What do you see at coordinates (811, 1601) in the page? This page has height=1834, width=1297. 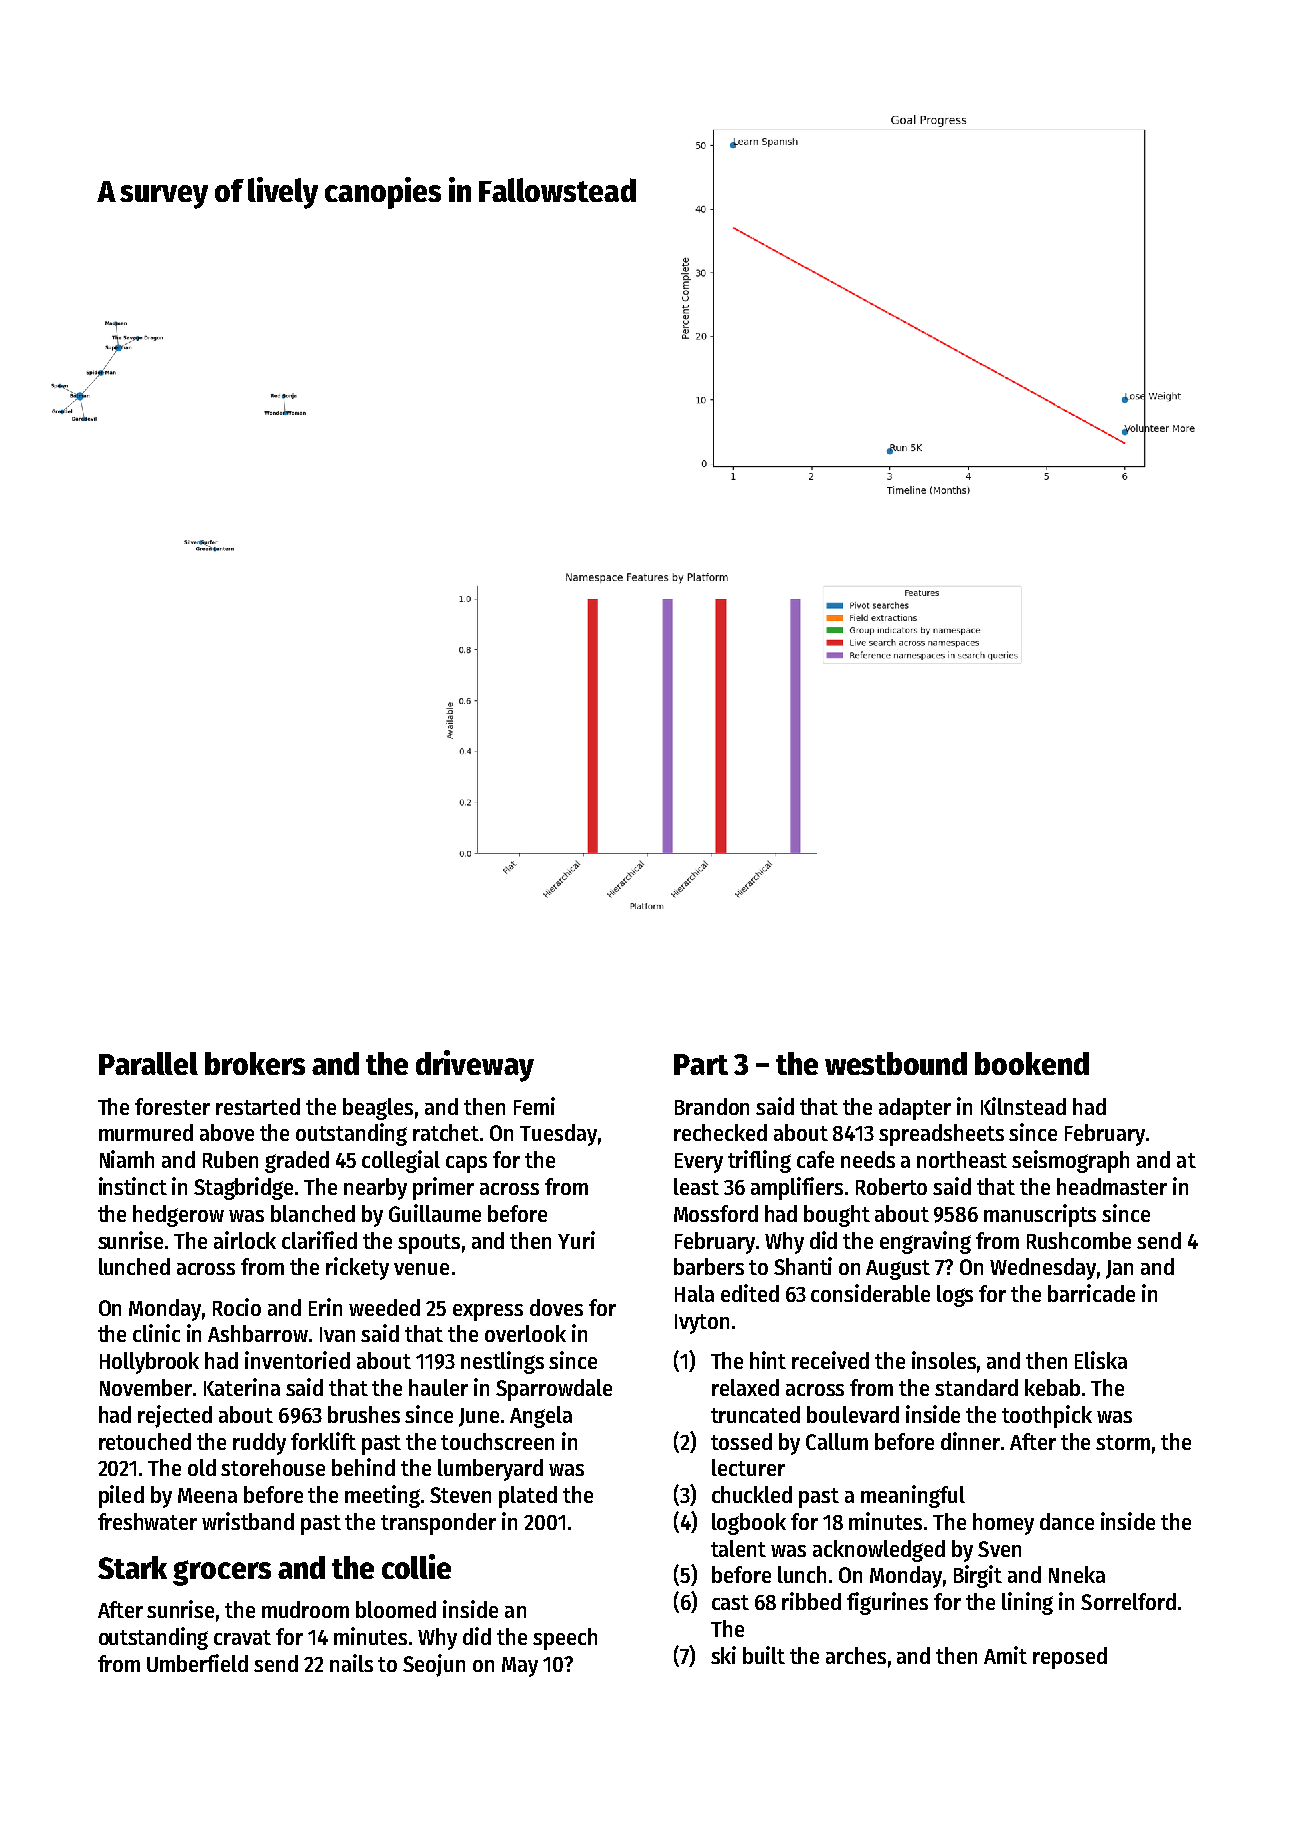 I see `ribbed` at bounding box center [811, 1601].
